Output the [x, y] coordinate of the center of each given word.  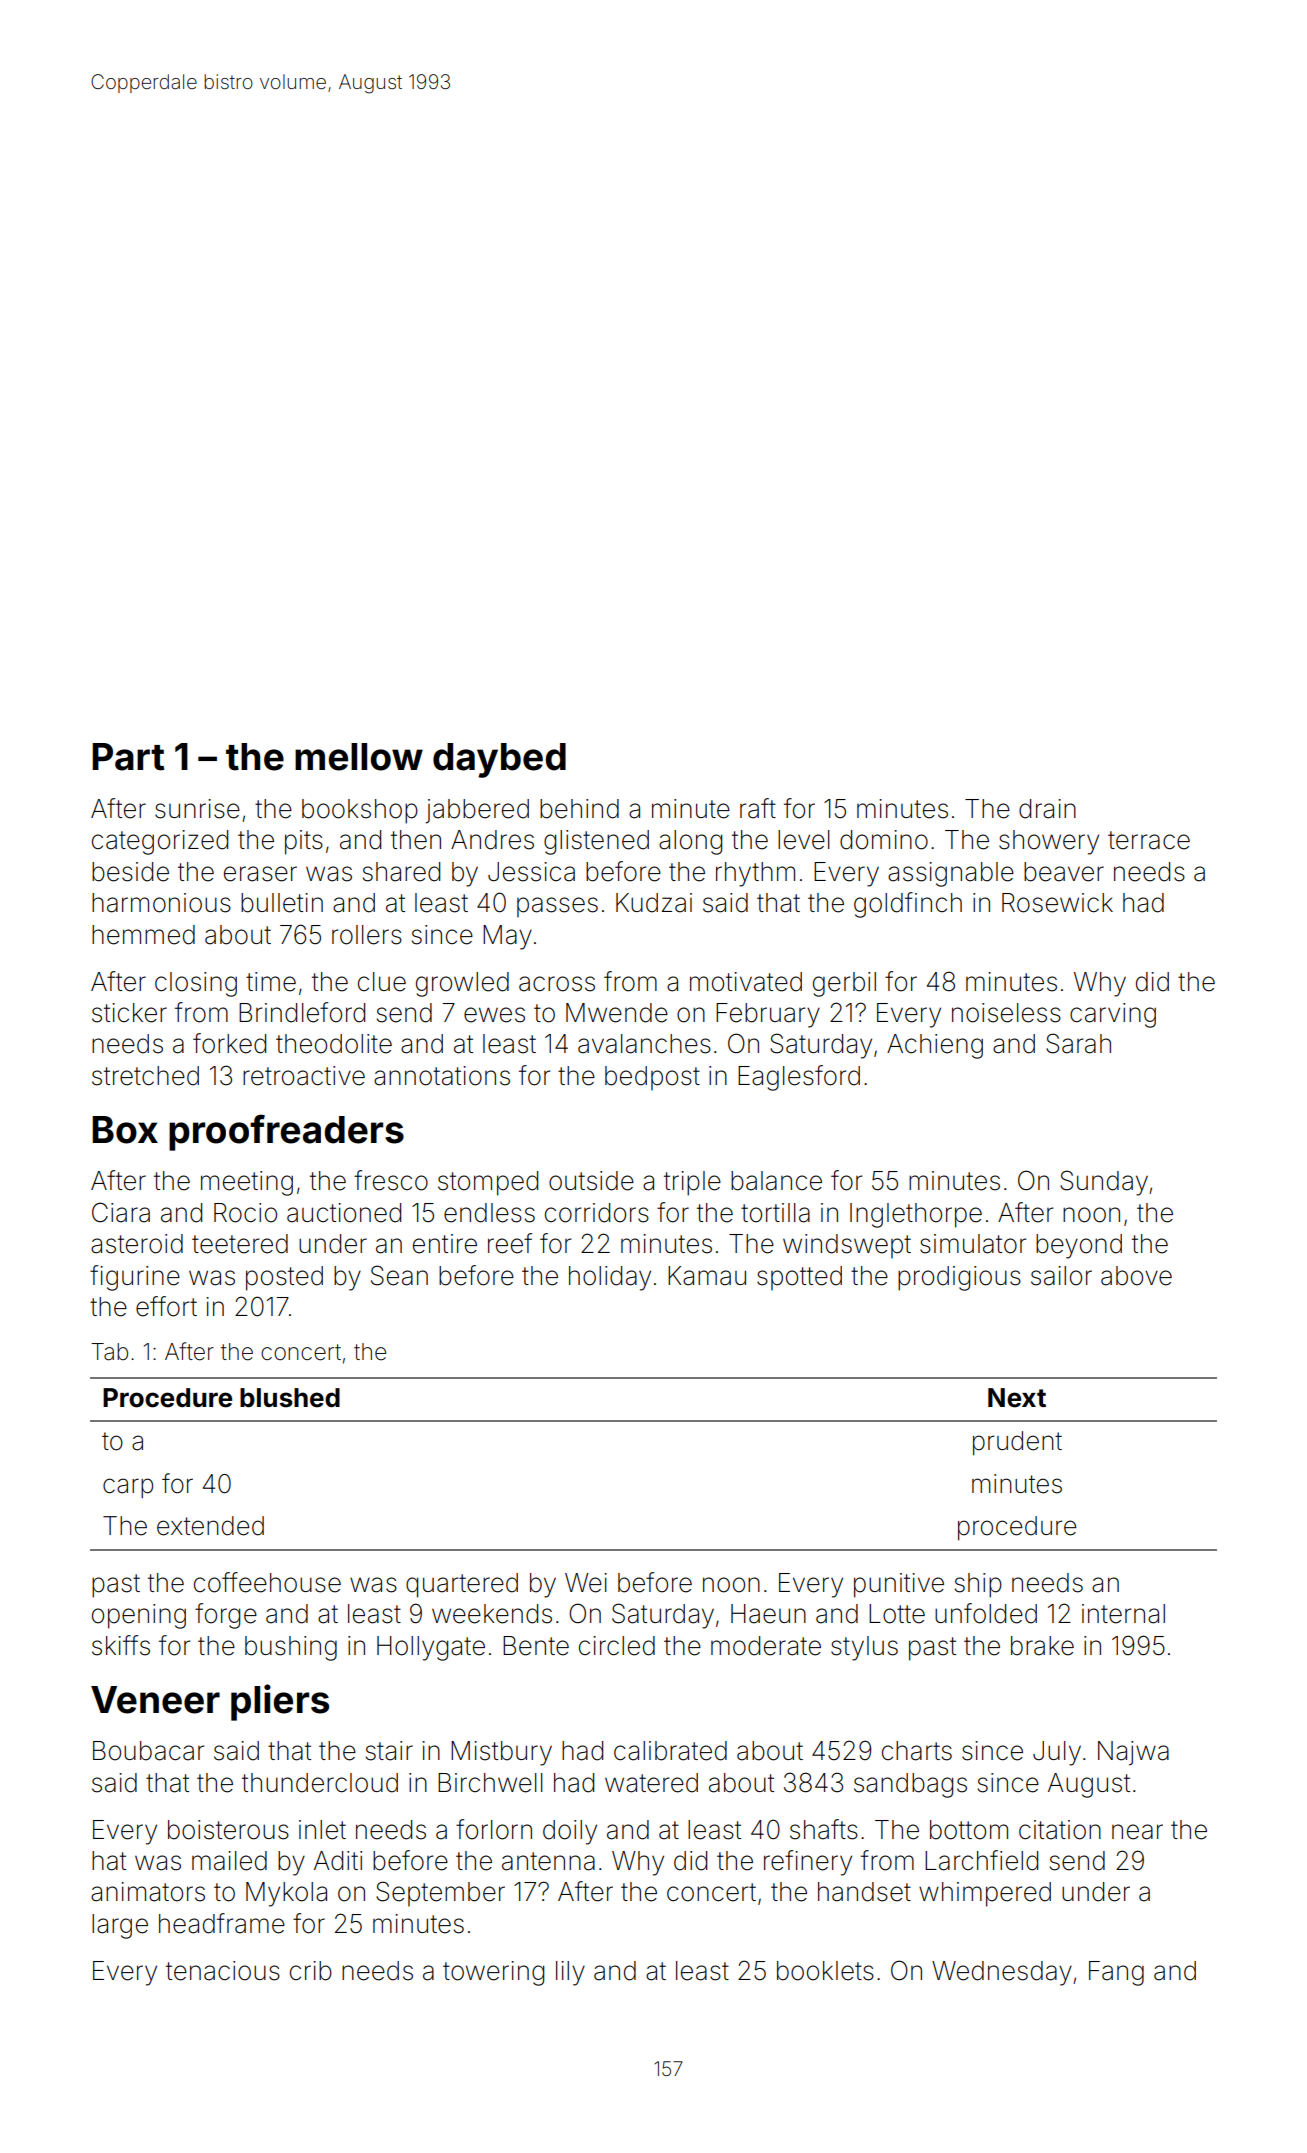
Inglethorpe [916, 1215]
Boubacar [148, 1751]
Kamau [707, 1276]
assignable [951, 874]
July [1057, 1753]
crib [311, 1971]
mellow [359, 757]
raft [758, 808]
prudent [1017, 1443]
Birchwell [490, 1783]
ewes [494, 1015]
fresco [391, 1180]
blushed [290, 1398]
